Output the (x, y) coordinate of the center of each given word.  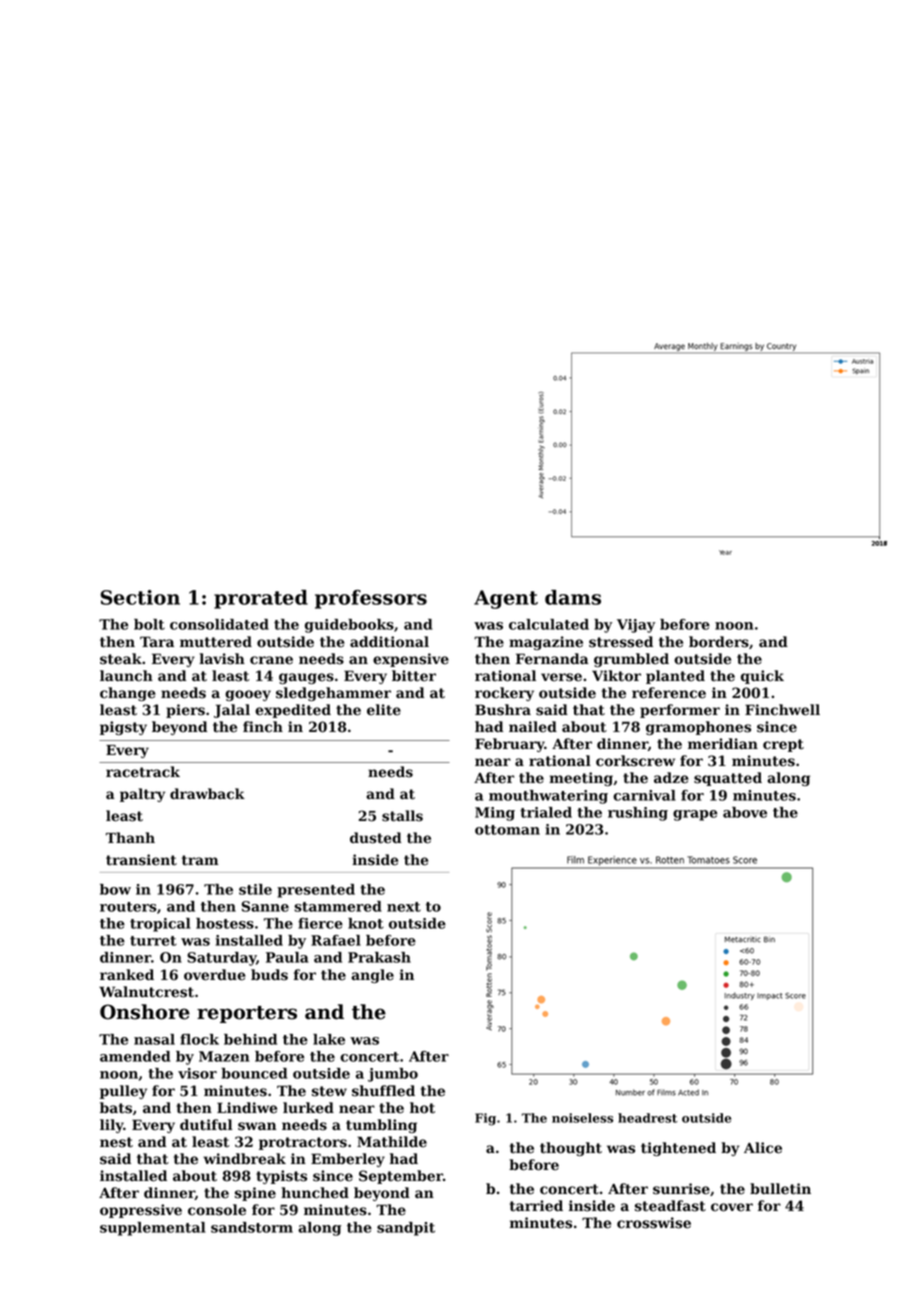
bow (115, 889)
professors (371, 599)
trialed (546, 812)
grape (695, 815)
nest (116, 1142)
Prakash (379, 957)
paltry (142, 795)
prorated (261, 599)
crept (783, 745)
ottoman (507, 830)
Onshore (145, 1012)
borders (719, 642)
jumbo (393, 1075)
